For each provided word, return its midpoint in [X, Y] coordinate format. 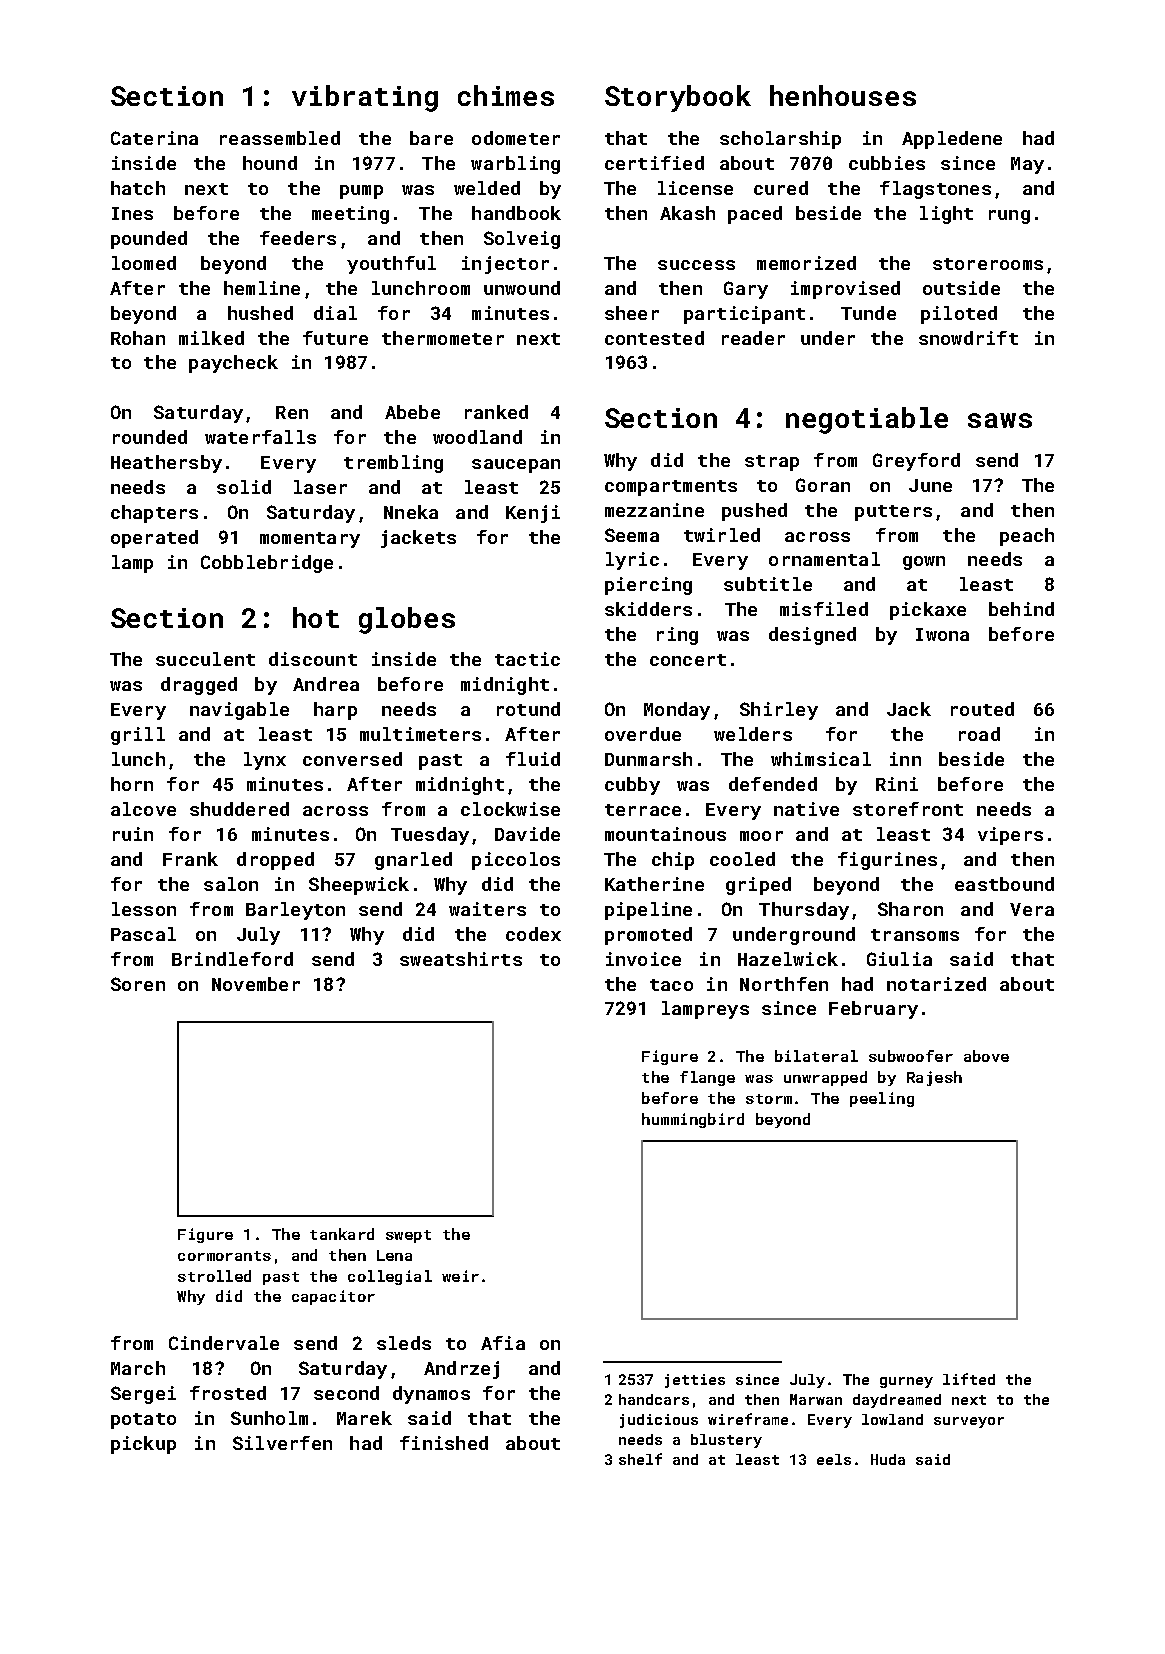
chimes [506, 95]
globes [407, 620]
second [346, 1393]
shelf [640, 1459]
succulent [205, 659]
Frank [190, 859]
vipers [1010, 836]
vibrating [365, 98]
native [806, 809]
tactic [527, 659]
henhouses [843, 95]
